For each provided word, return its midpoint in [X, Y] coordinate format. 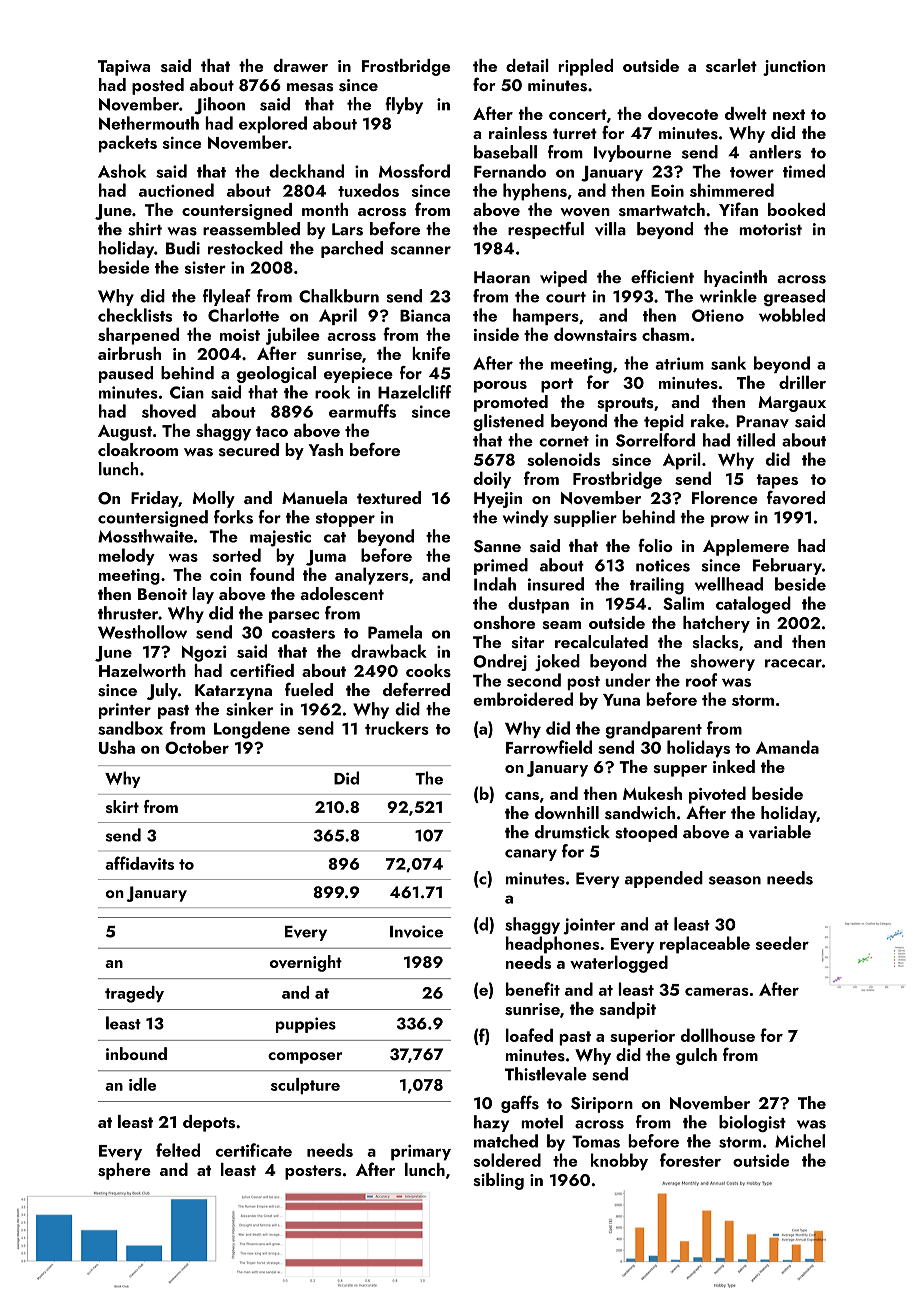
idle [142, 1084]
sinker [249, 709]
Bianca [425, 315]
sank [728, 363]
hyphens [535, 192]
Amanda [787, 747]
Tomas [596, 1141]
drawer [300, 65]
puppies [306, 1025]
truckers [397, 728]
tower [752, 172]
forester [690, 1160]
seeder [782, 943]
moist [240, 335]
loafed [529, 1035]
